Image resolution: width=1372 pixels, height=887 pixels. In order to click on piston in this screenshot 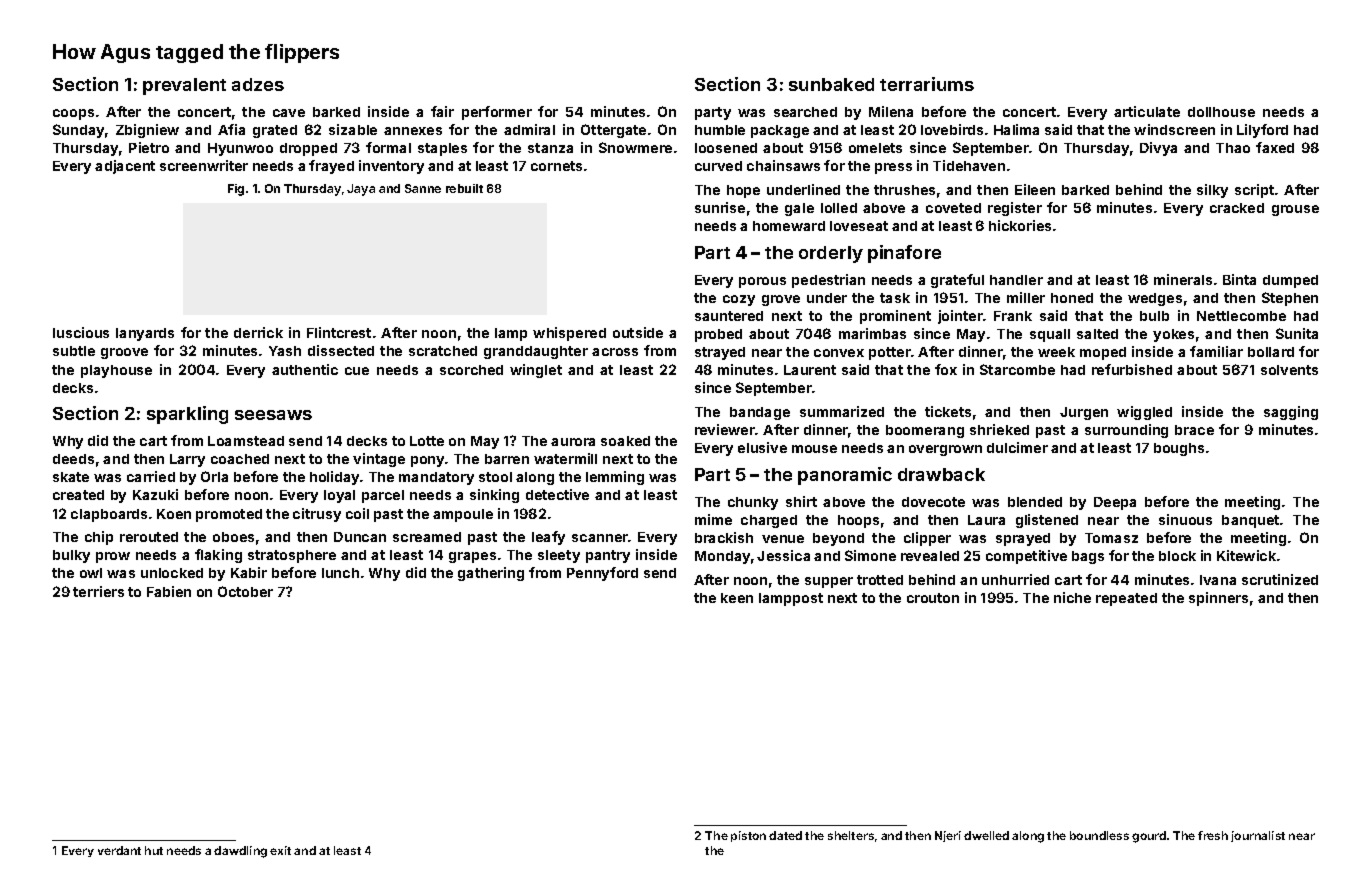, I will do `click(748, 836)`.
